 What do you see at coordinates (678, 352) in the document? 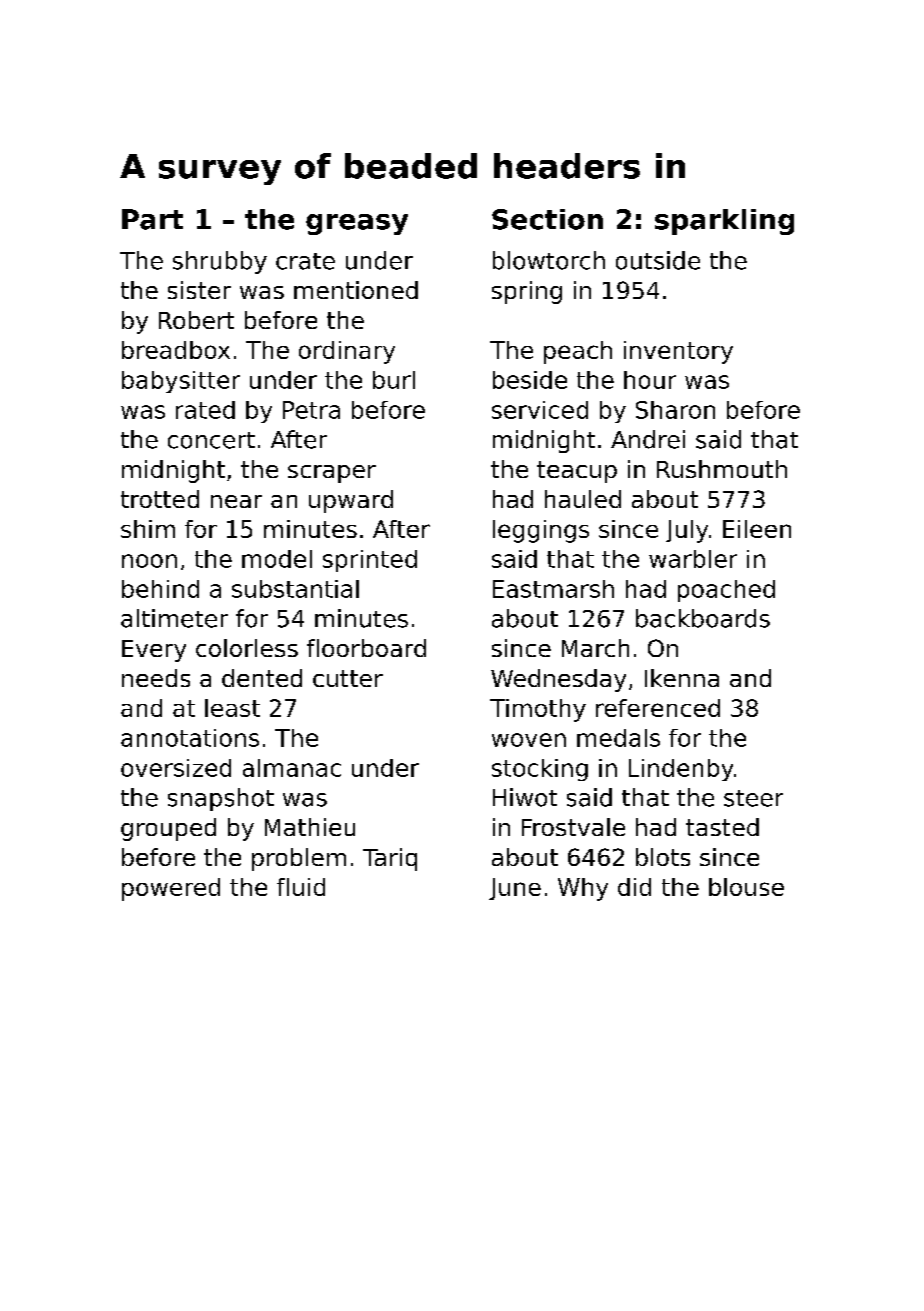
I see `inventory` at bounding box center [678, 352].
